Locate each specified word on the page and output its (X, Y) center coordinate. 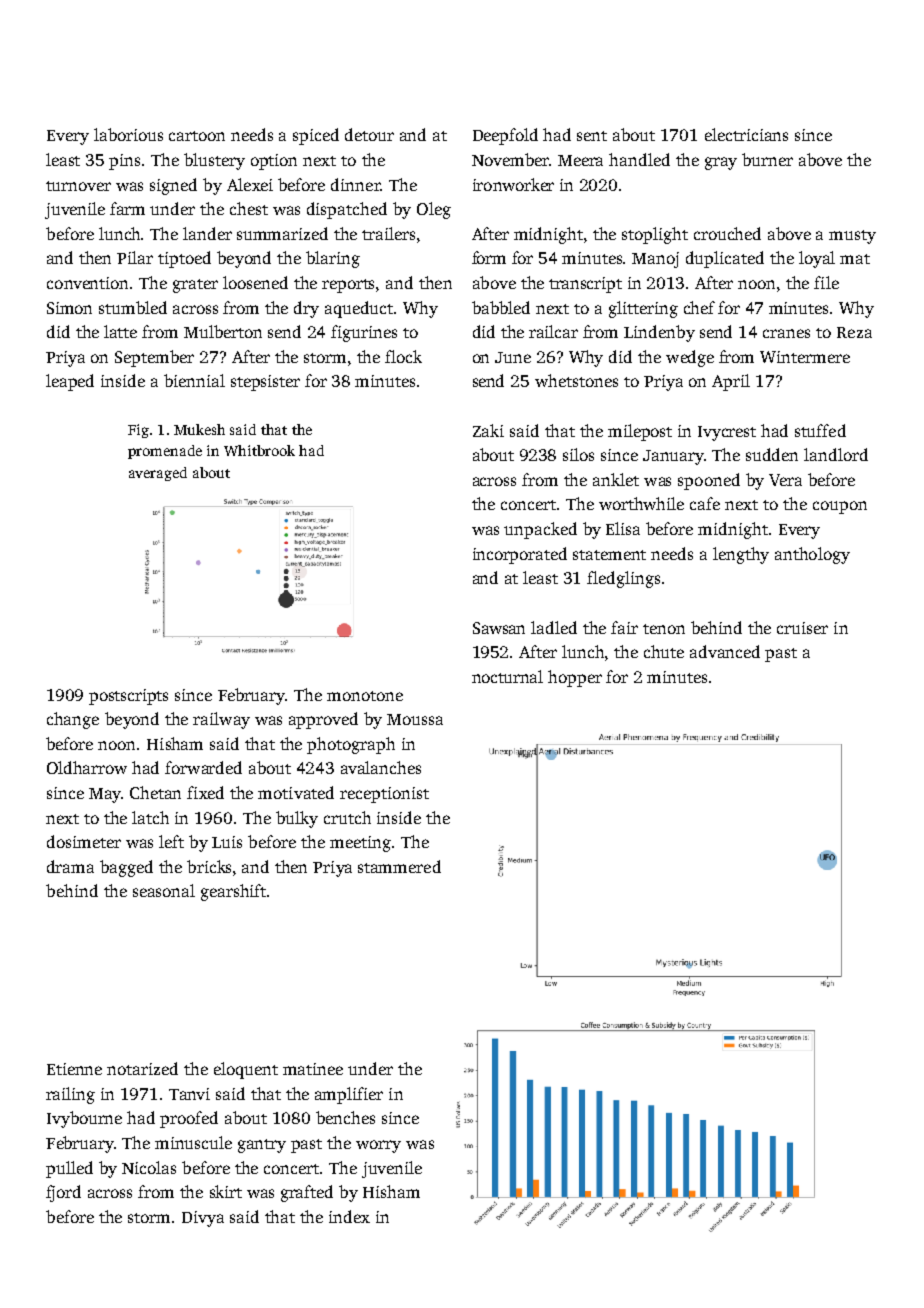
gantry (262, 1146)
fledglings (623, 579)
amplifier (349, 1095)
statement (609, 555)
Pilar (135, 257)
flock (403, 356)
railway (221, 720)
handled (639, 159)
